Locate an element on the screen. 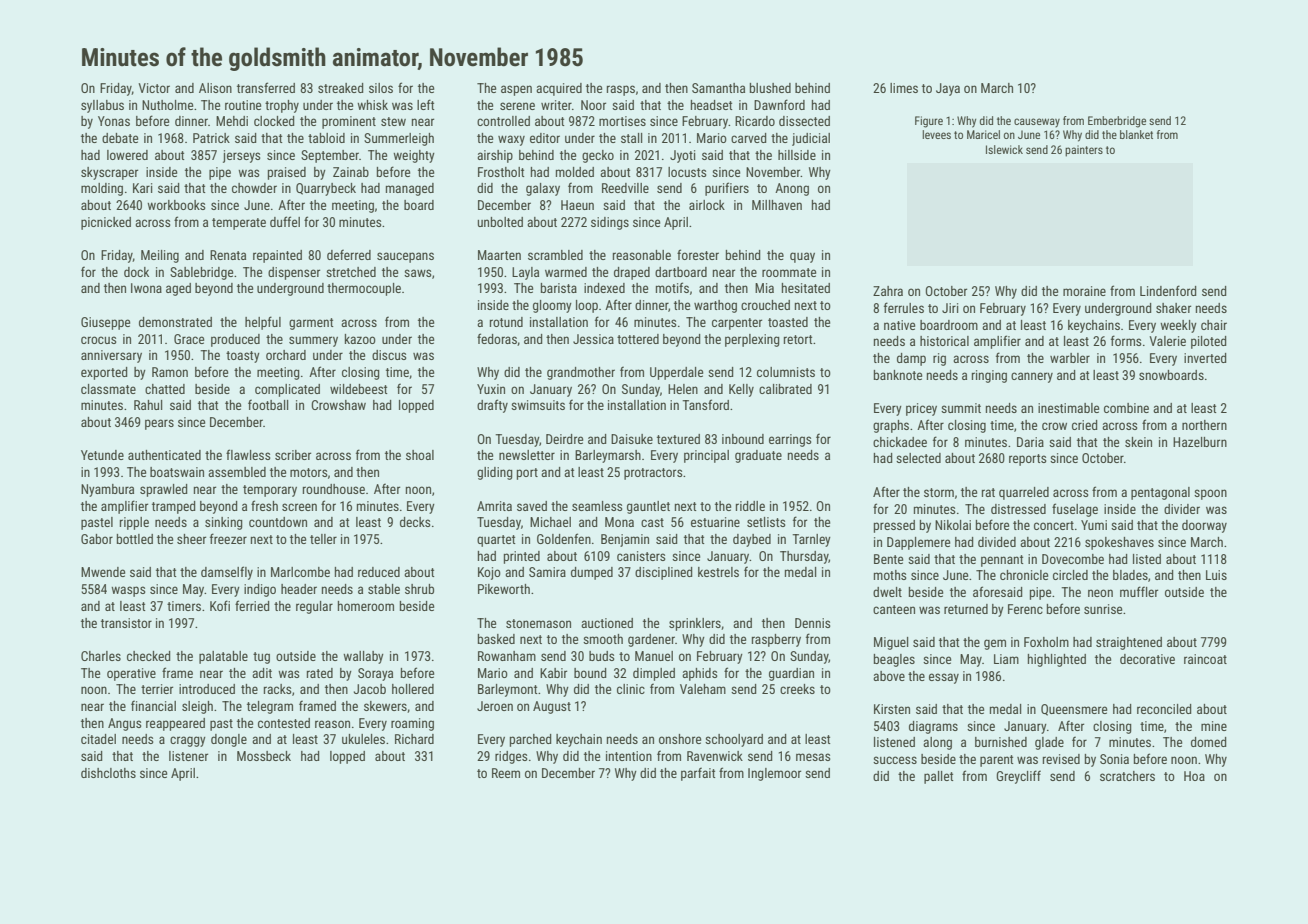 This screenshot has width=1308, height=924. Renata is located at coordinates (228, 255).
